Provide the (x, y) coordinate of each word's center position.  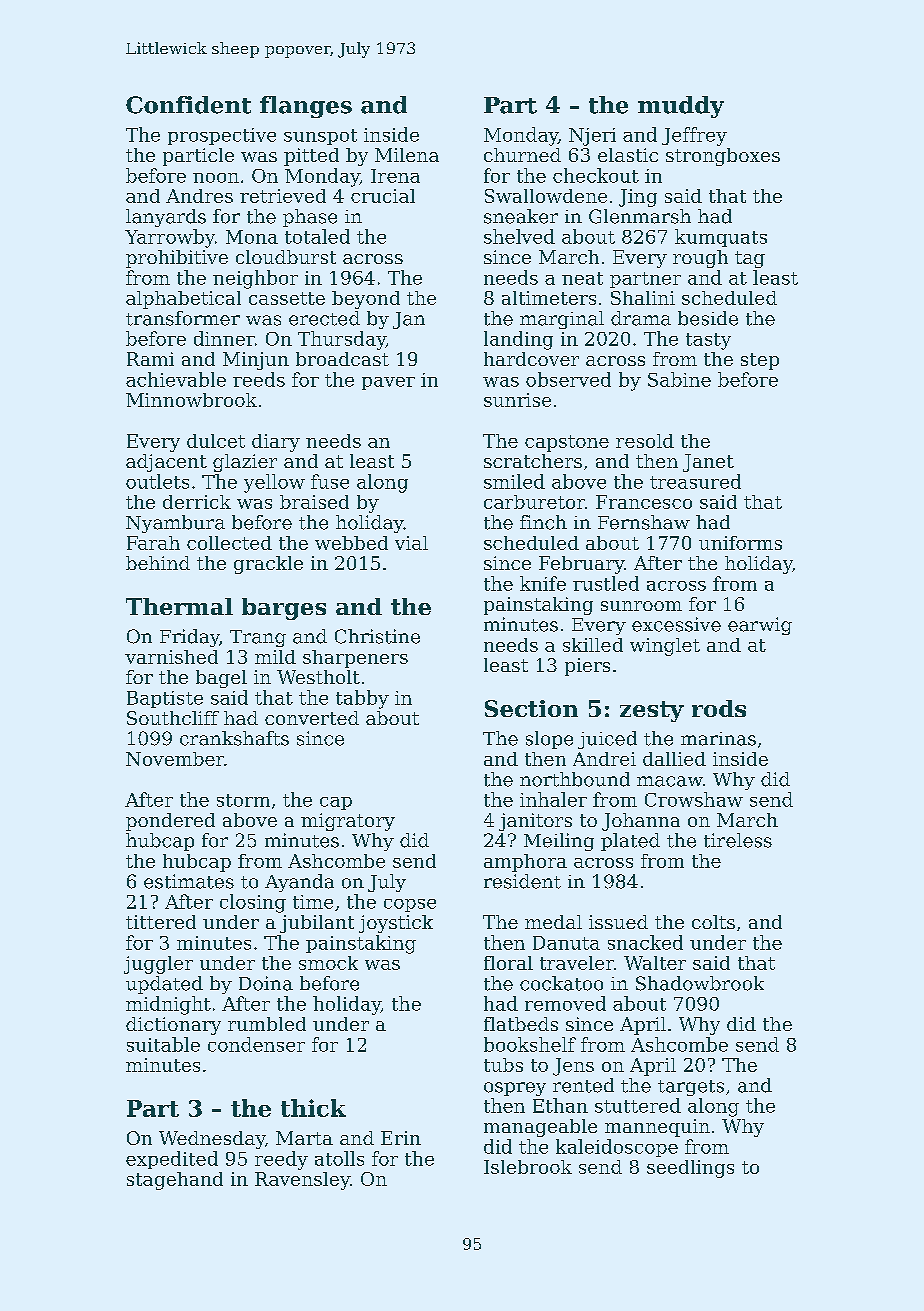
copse (410, 905)
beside (708, 318)
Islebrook (528, 1167)
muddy (681, 107)
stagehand (175, 1181)
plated (630, 842)
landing (518, 340)
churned (522, 155)
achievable (176, 379)
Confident (188, 105)
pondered (170, 822)
